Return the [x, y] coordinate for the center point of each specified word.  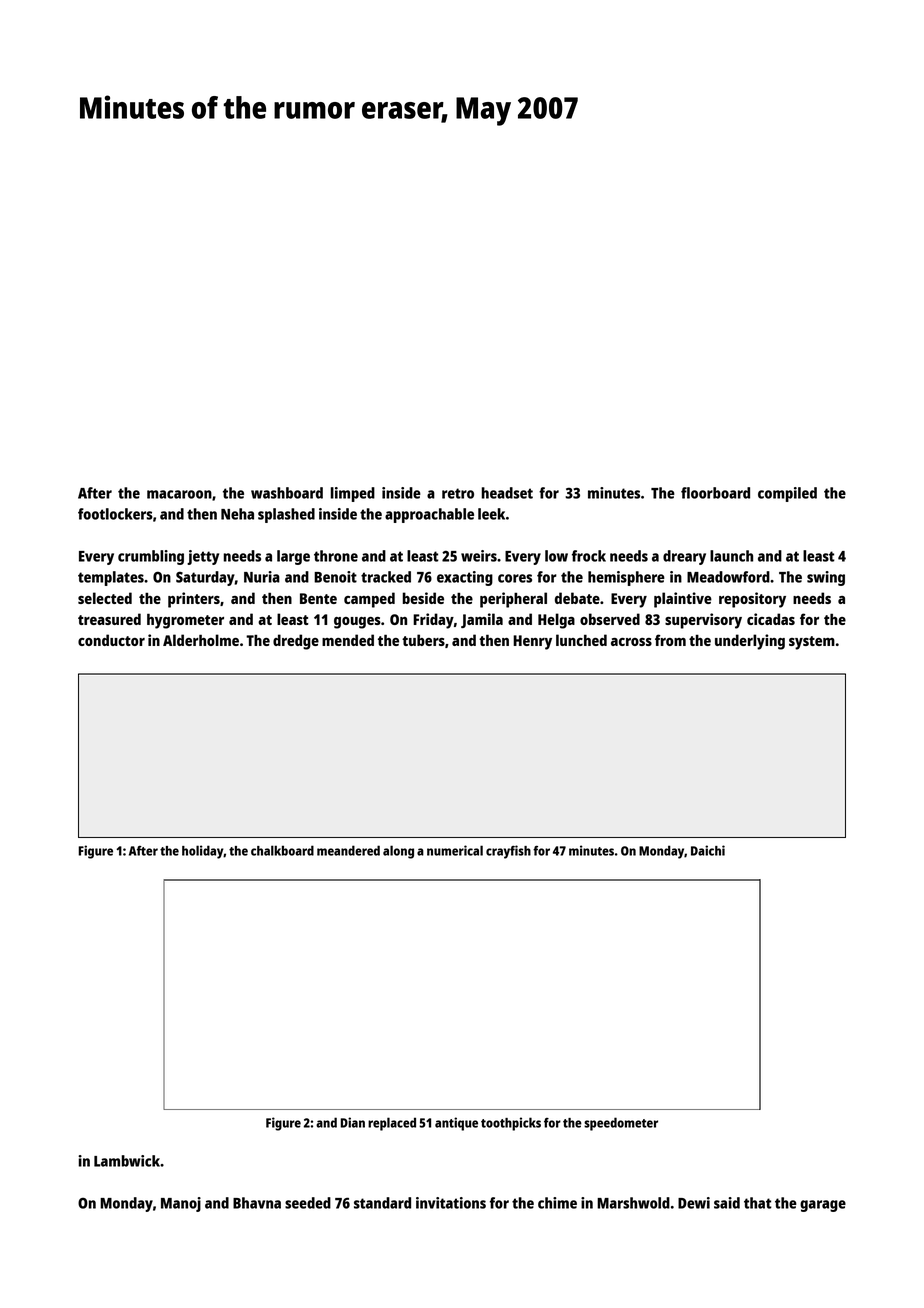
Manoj [181, 1204]
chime [557, 1203]
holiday [203, 852]
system [812, 643]
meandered [348, 850]
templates [111, 578]
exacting [465, 578]
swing [826, 578]
